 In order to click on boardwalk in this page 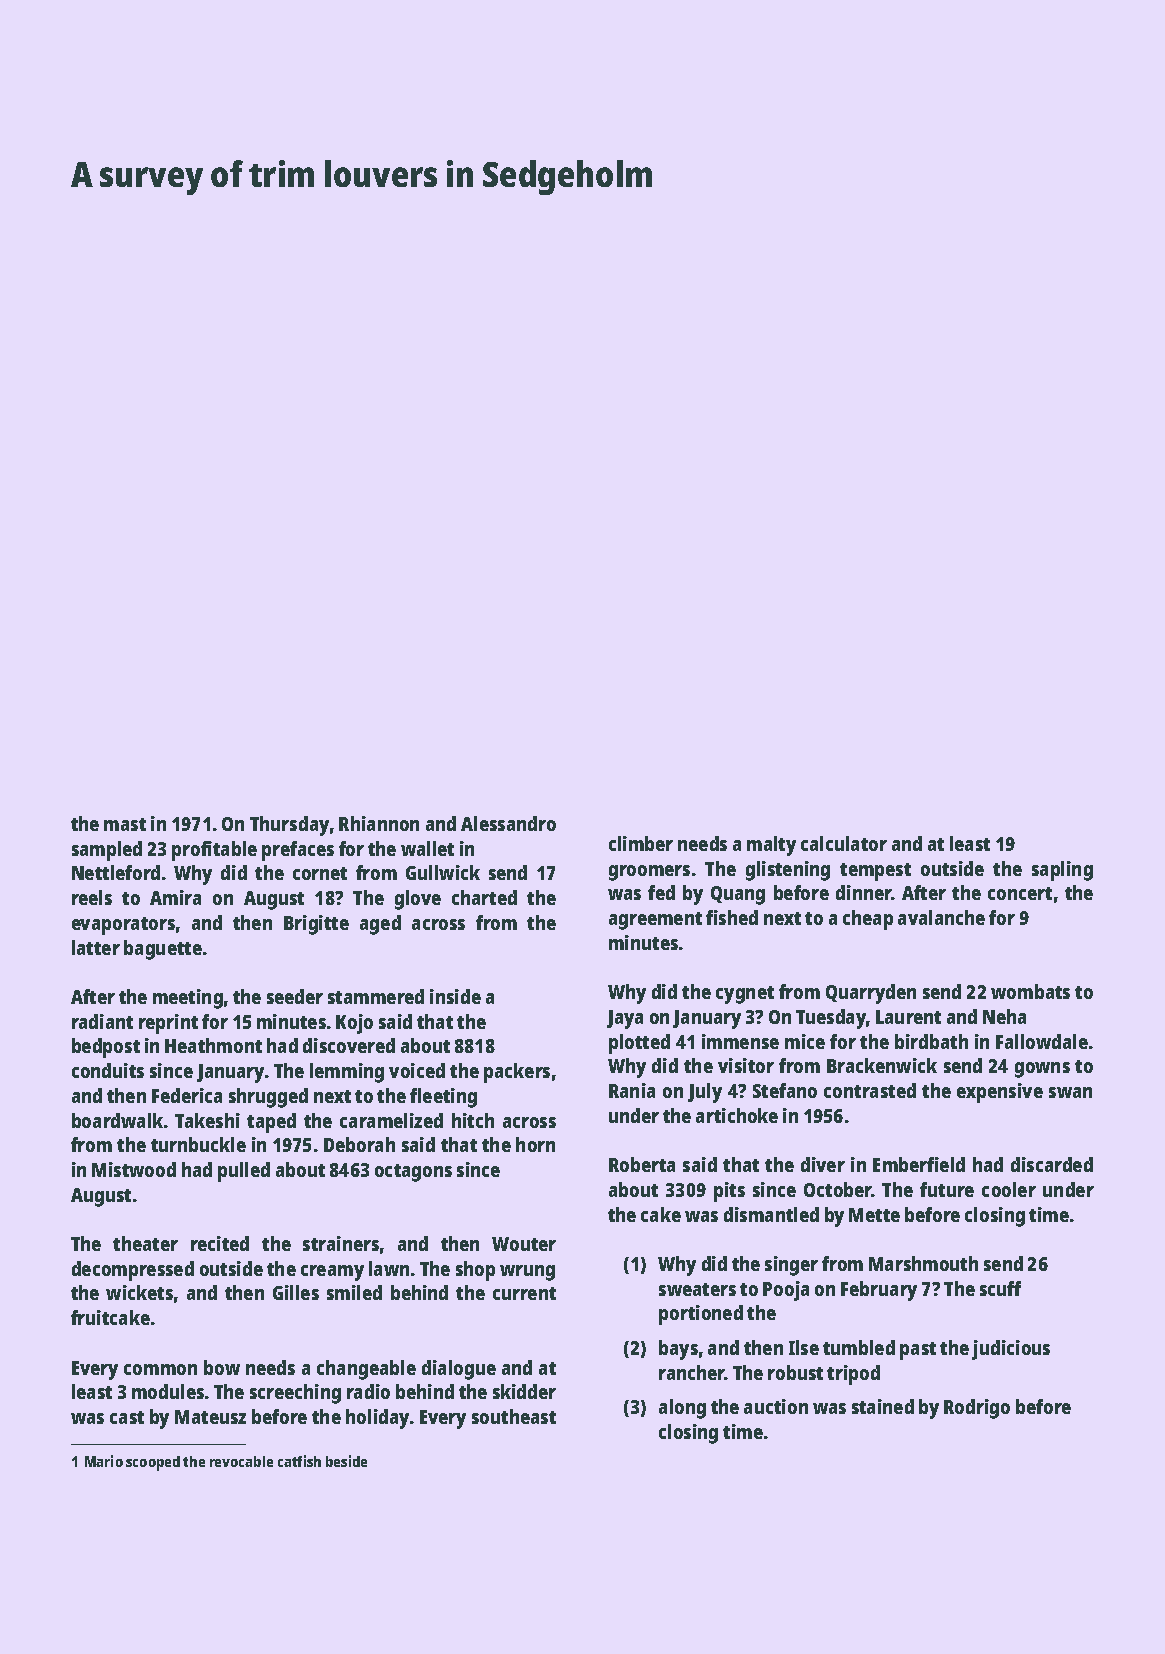, I will do `click(117, 1120)`.
